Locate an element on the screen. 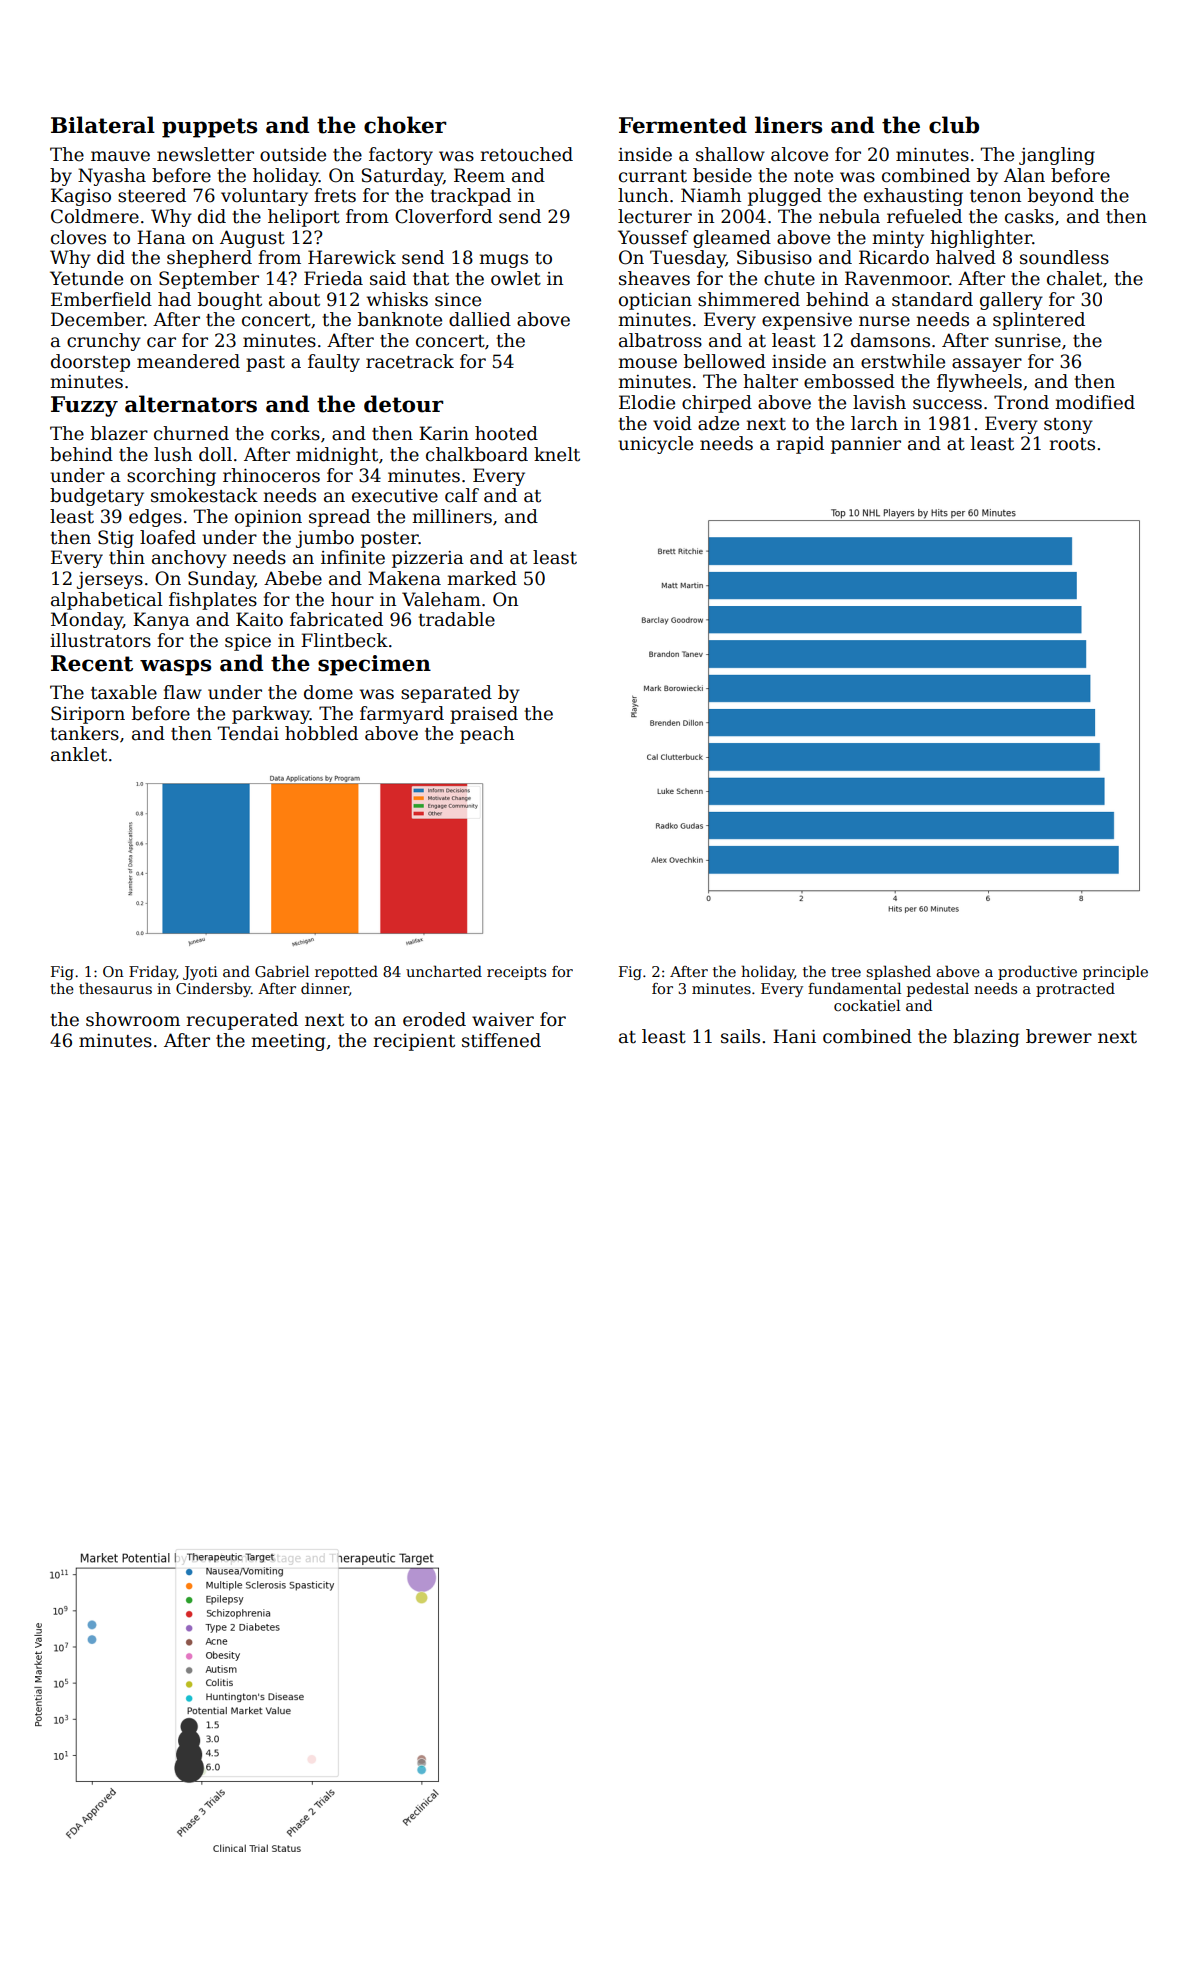 This screenshot has width=1199, height=1975. roots is located at coordinates (1072, 444).
